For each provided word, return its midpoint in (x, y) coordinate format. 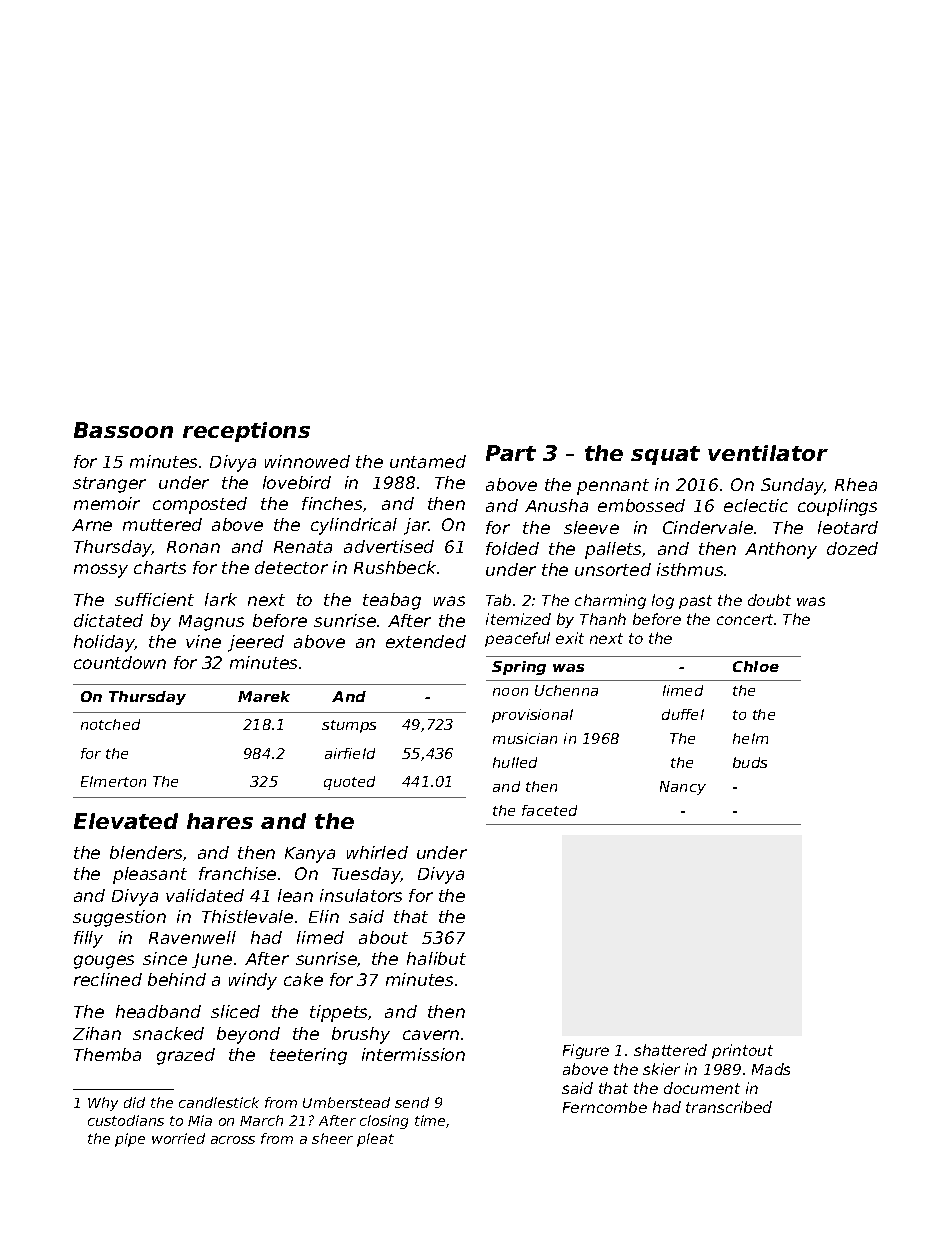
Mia (200, 1120)
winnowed (307, 461)
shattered (670, 1050)
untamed (428, 461)
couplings (837, 507)
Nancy (683, 788)
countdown (120, 662)
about (383, 937)
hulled (515, 762)
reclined (108, 979)
